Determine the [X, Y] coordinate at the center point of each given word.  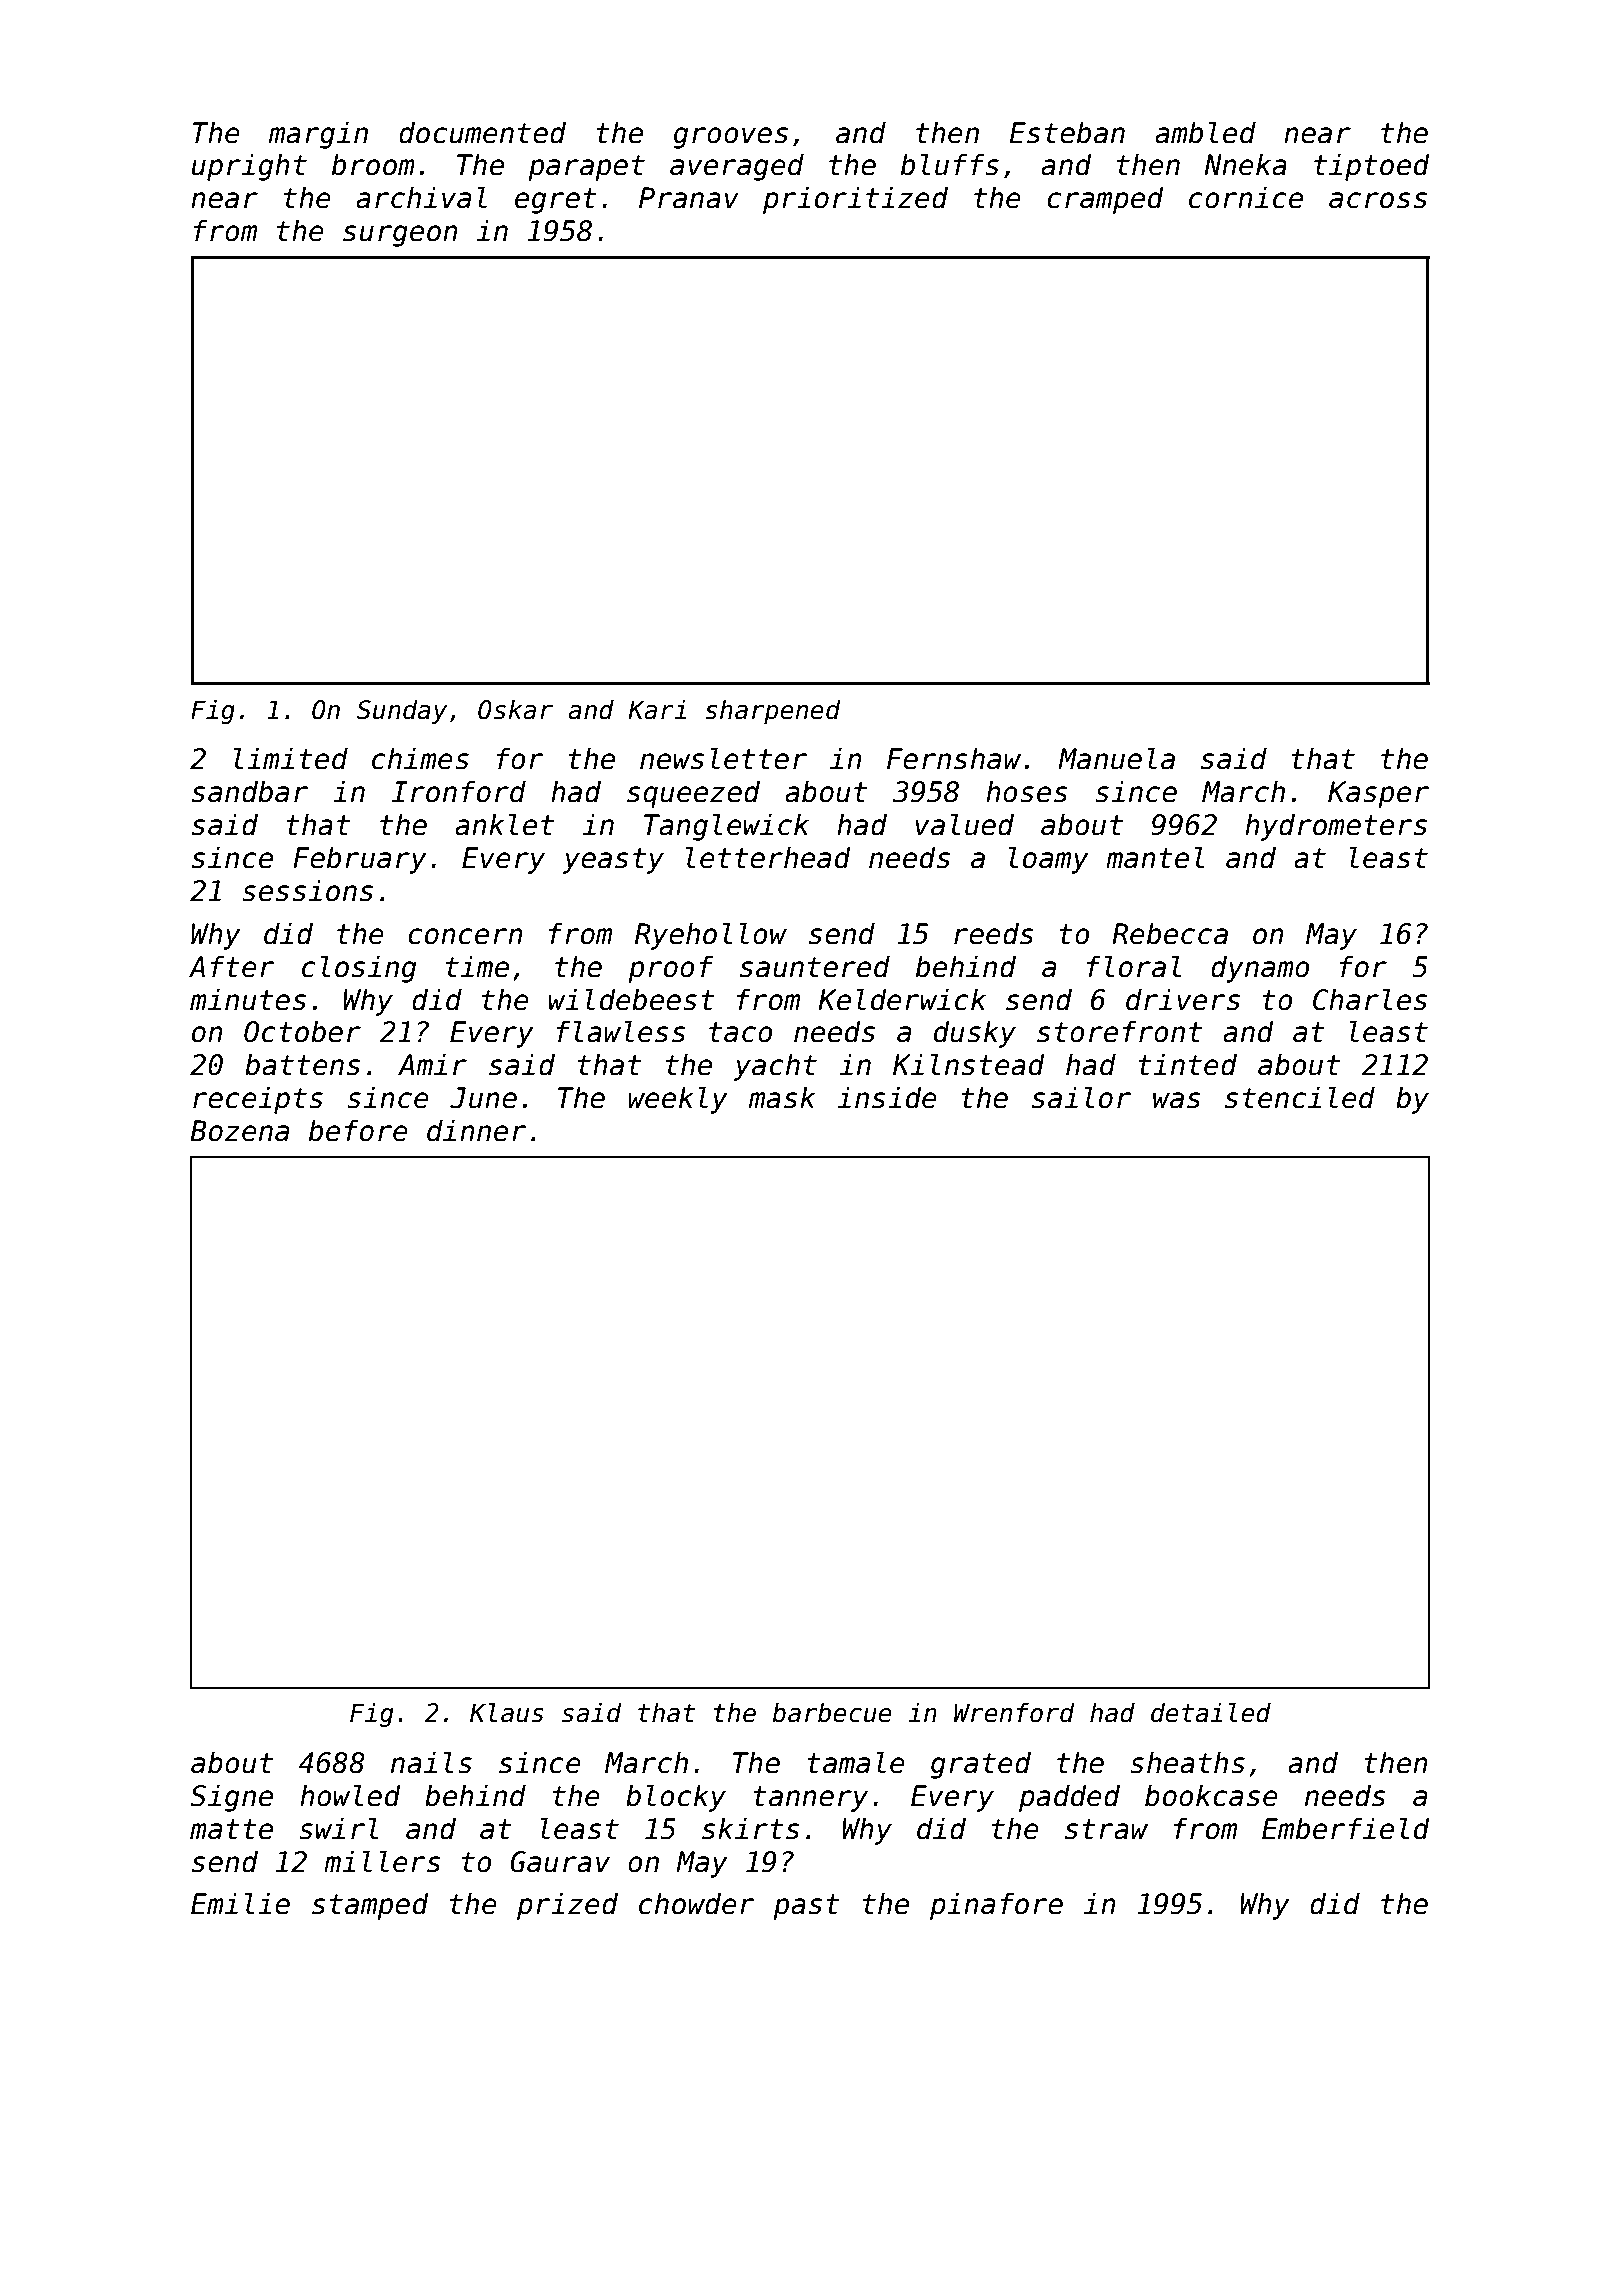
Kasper [1378, 794]
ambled [1205, 132]
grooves [730, 138]
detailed [1211, 1712]
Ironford [459, 791]
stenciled [1300, 1097]
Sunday [402, 712]
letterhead [768, 857]
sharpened [773, 712]
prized [567, 1906]
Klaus [507, 1712]
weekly [678, 1100]
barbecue [832, 1713]
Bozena [239, 1131]
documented [482, 132]
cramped [1105, 200]
